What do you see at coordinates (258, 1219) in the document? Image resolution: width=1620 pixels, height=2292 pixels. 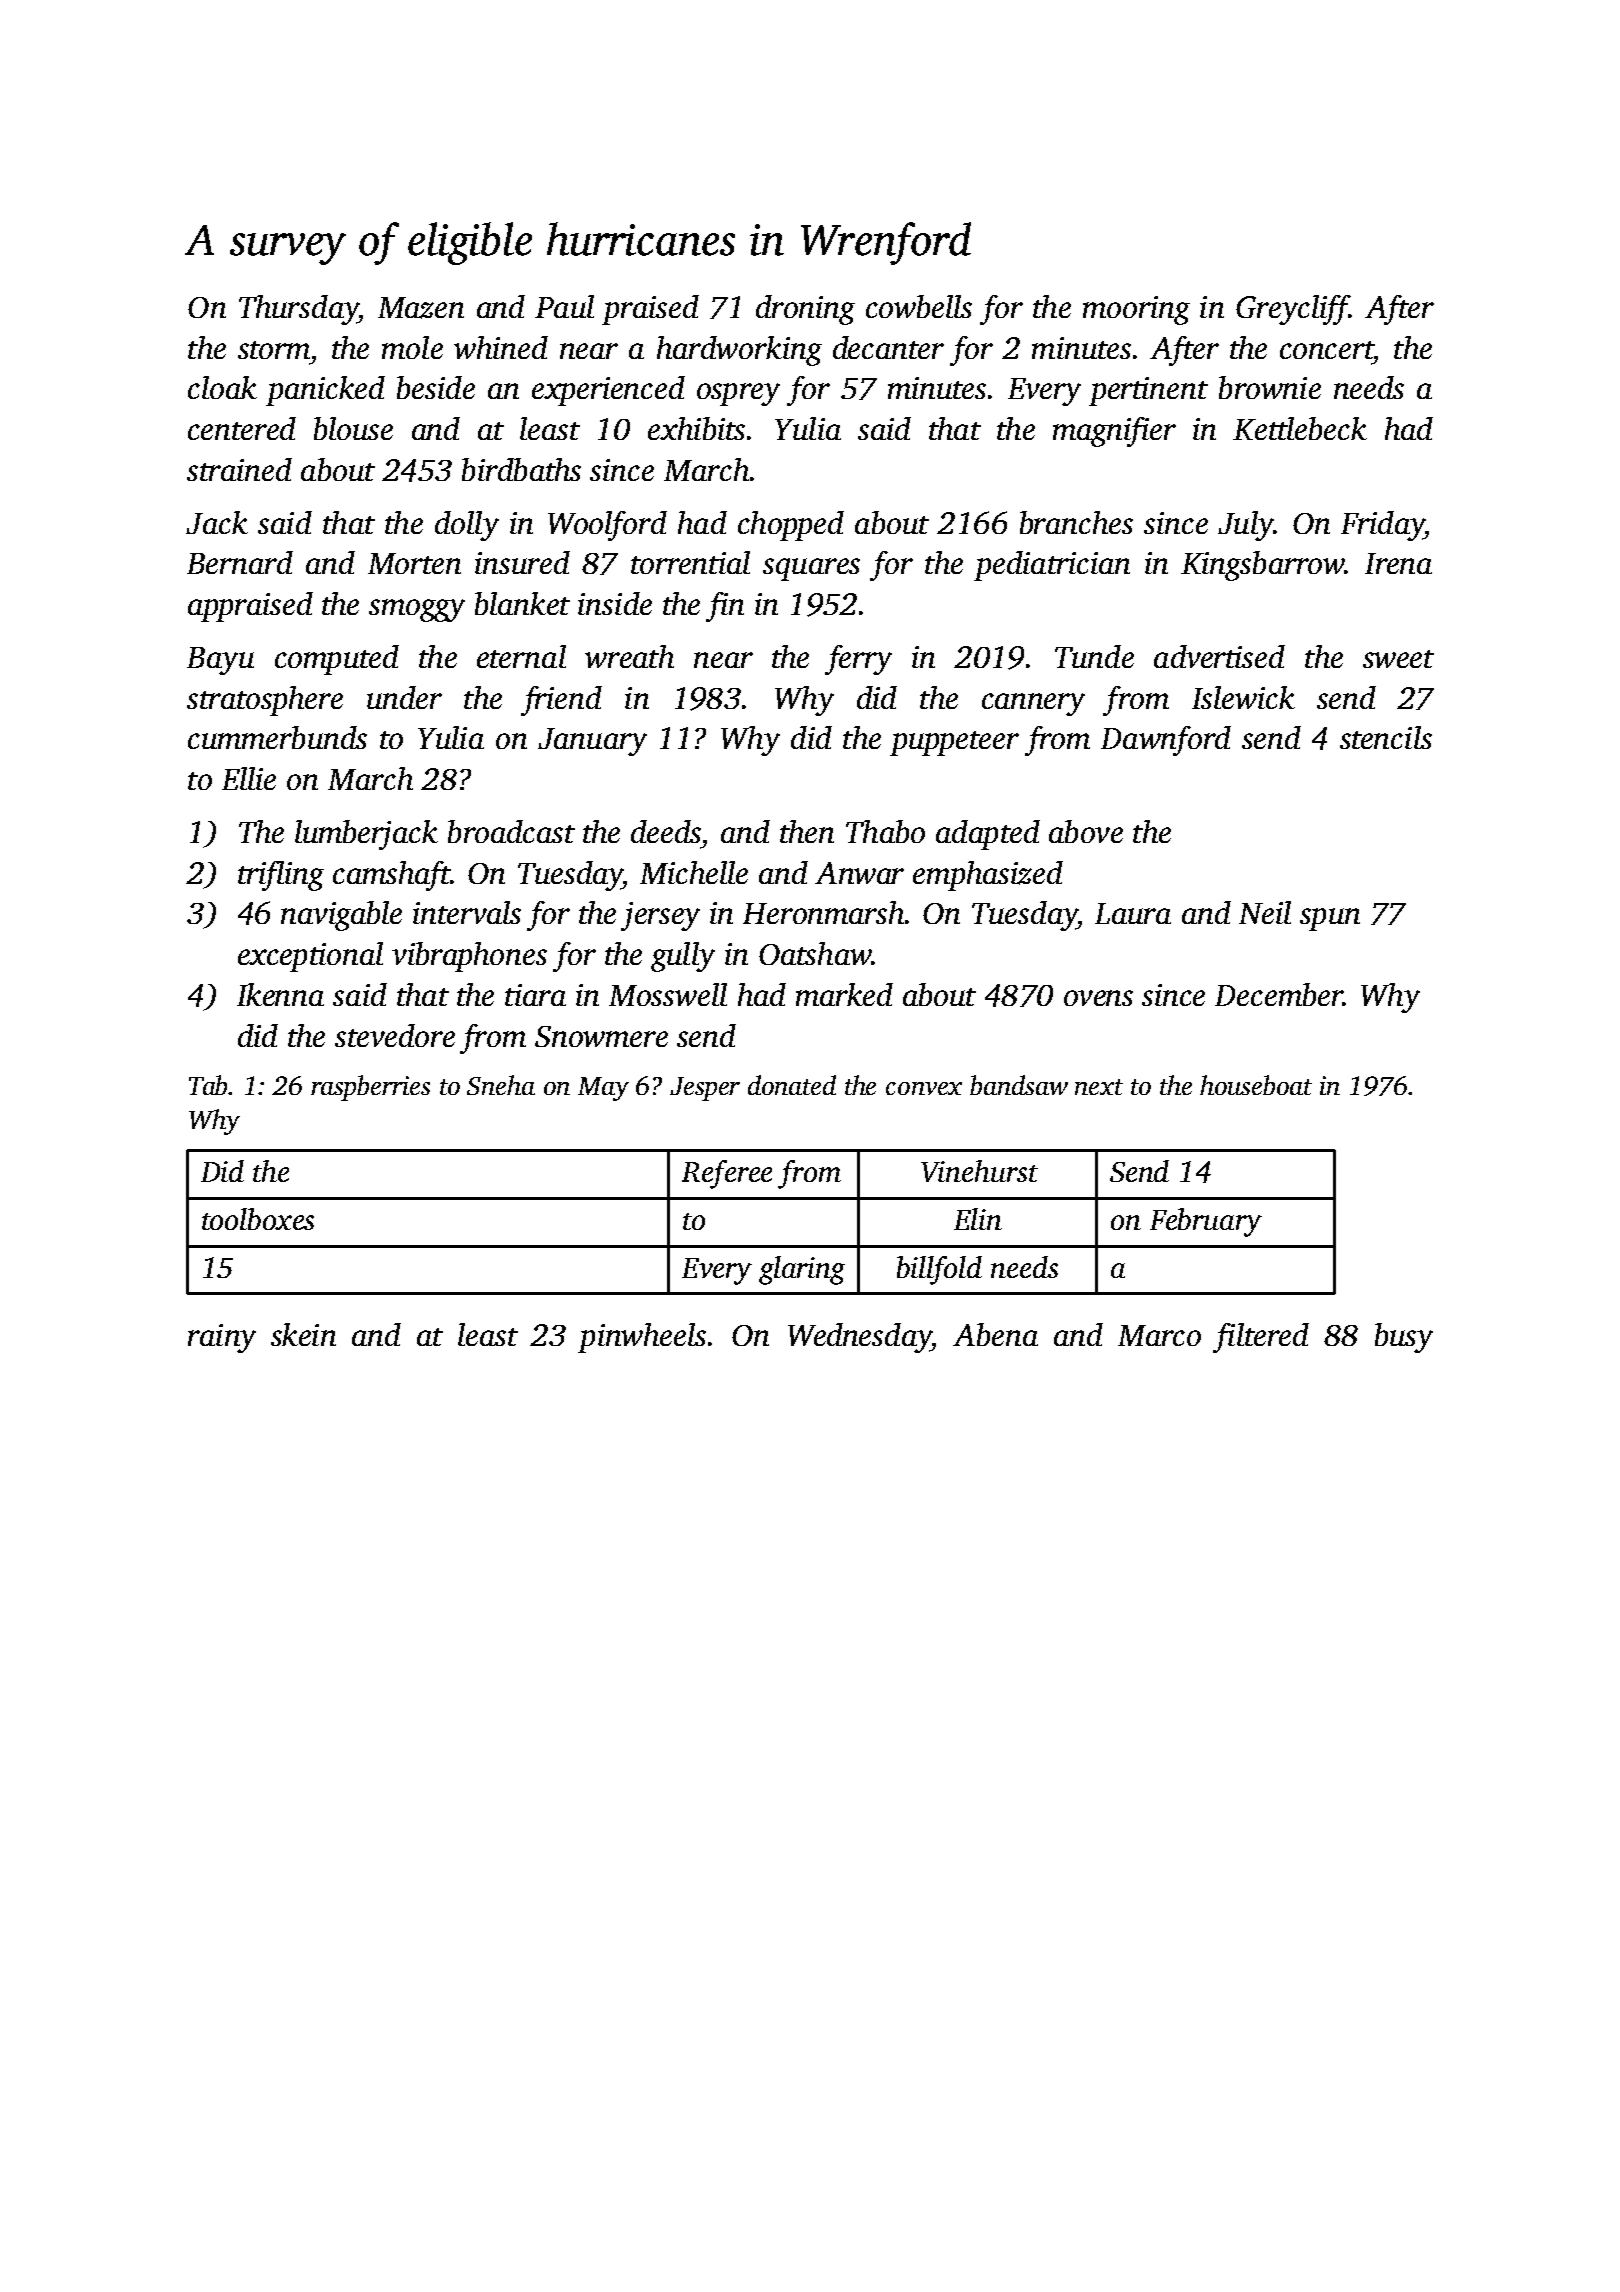 I see `toolboxes` at bounding box center [258, 1219].
